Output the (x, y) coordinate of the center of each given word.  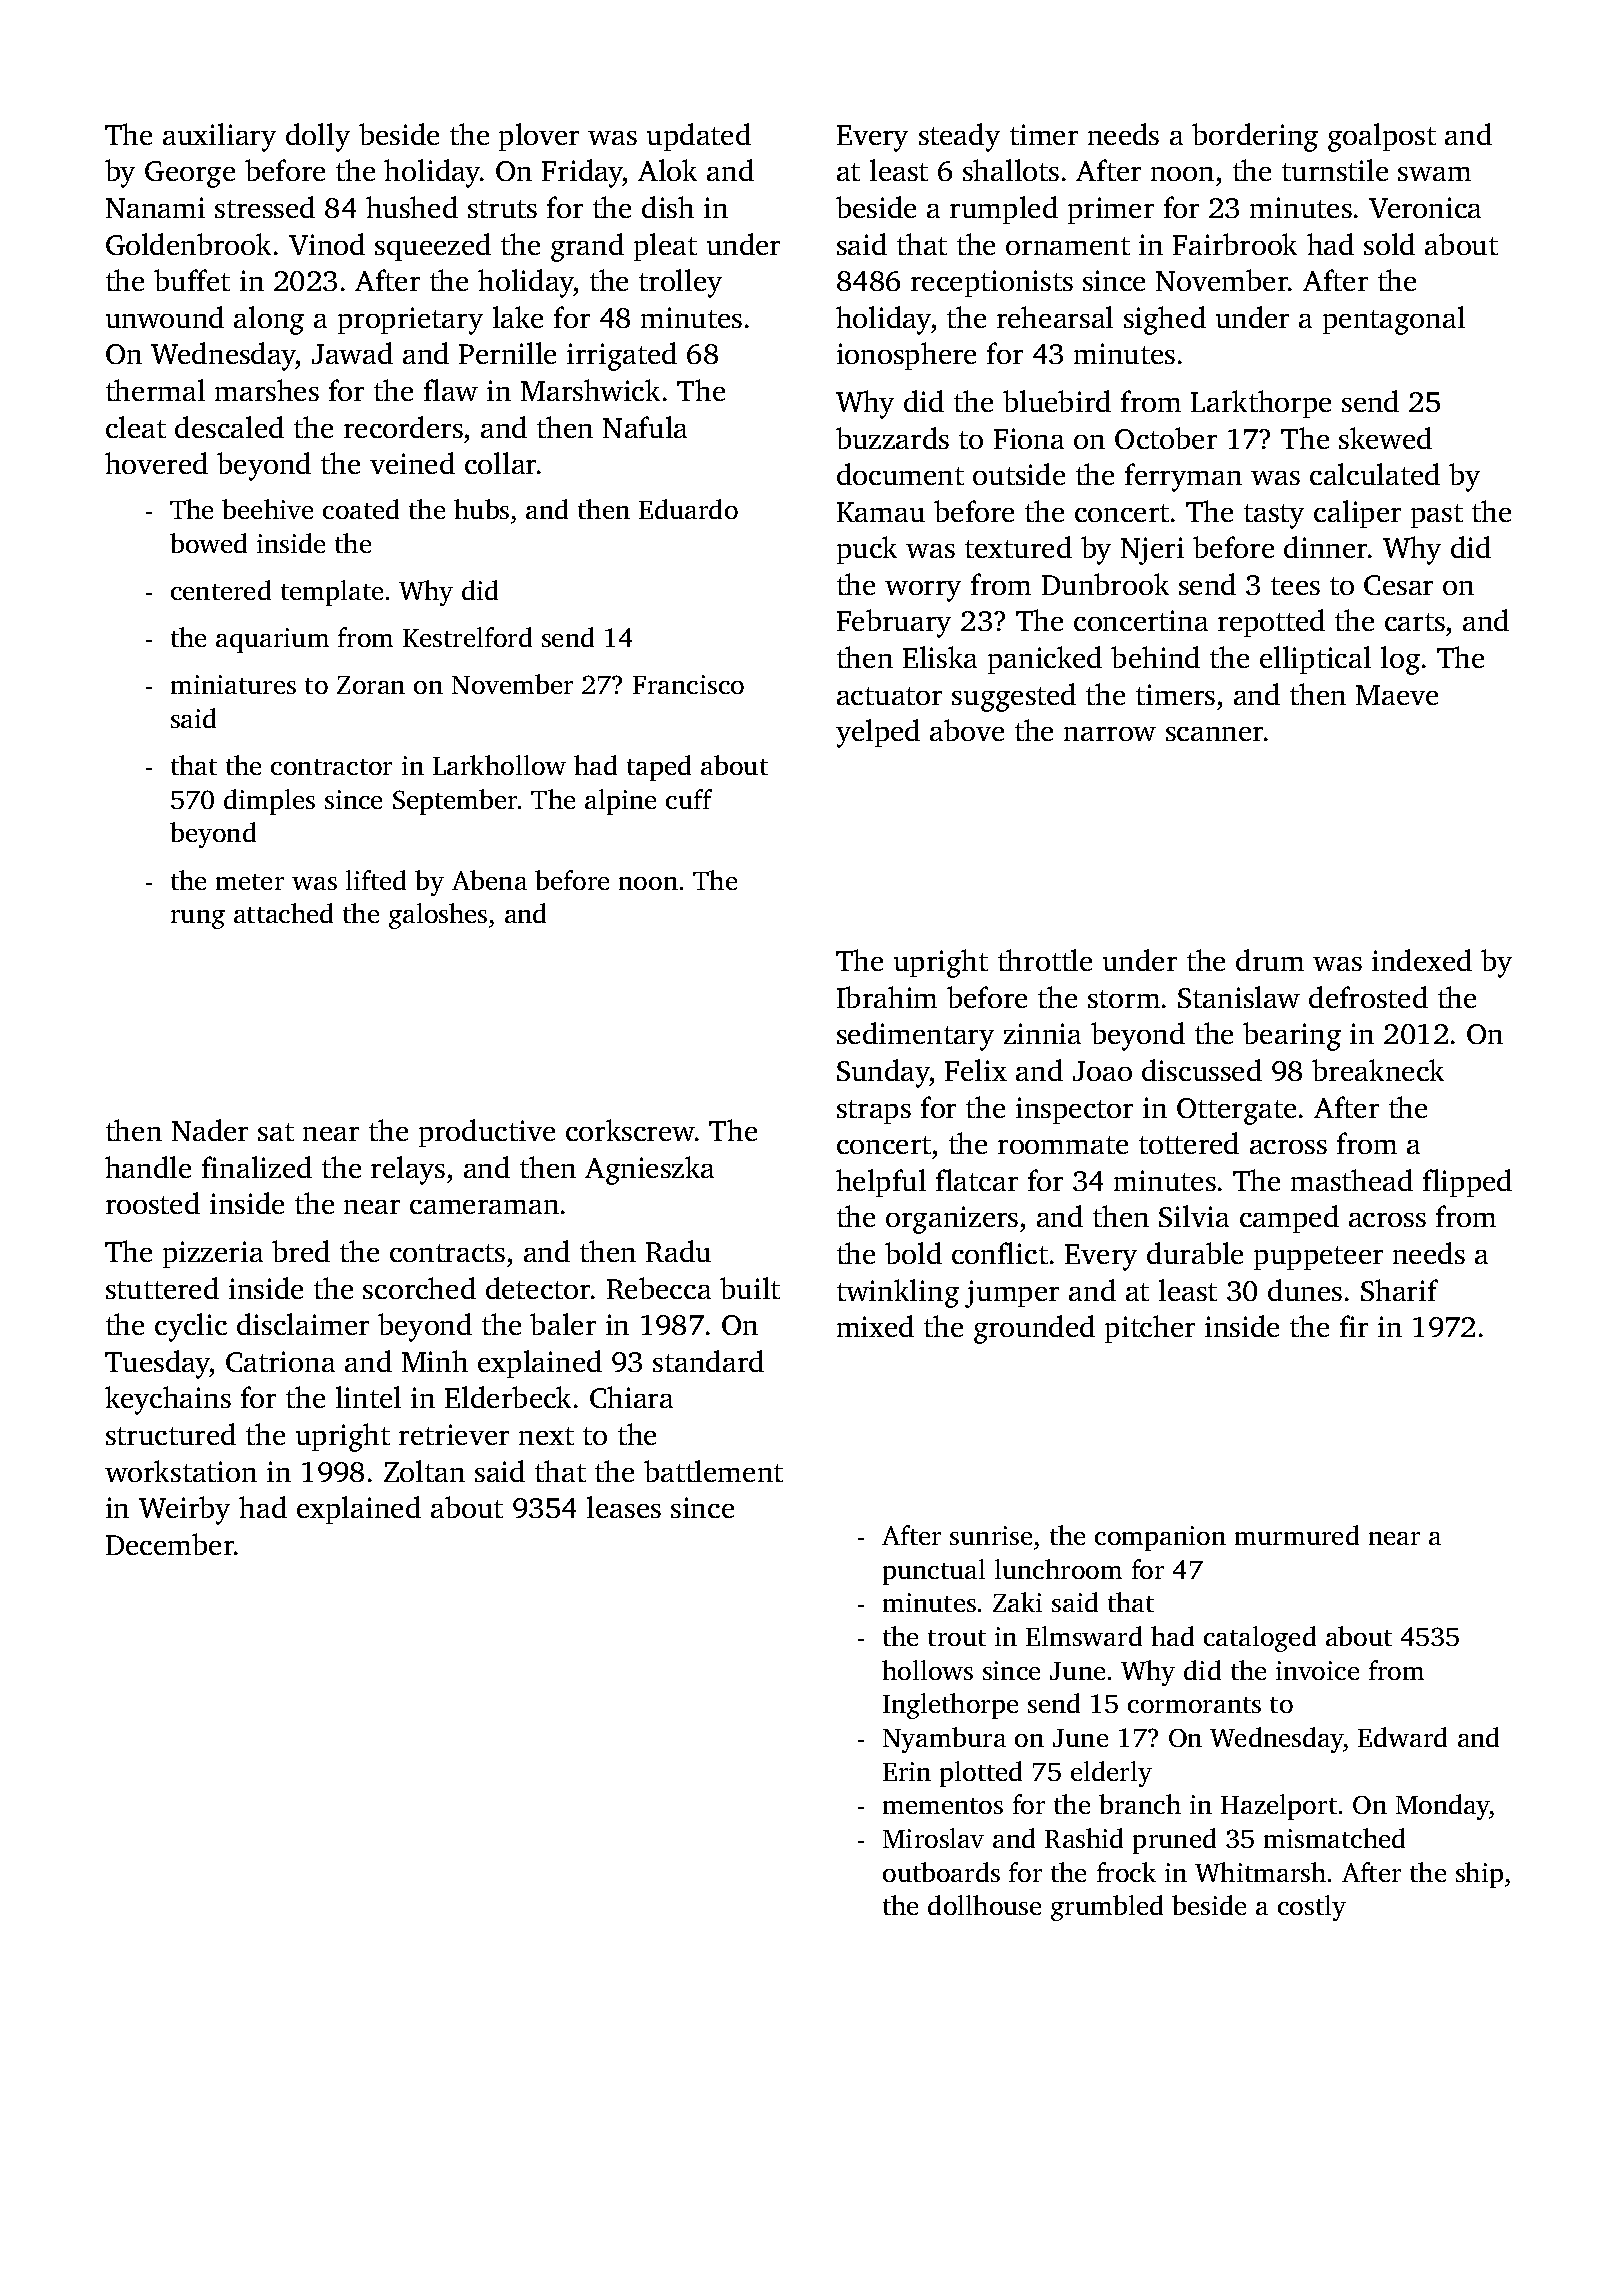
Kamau (881, 512)
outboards (941, 1872)
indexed (1422, 960)
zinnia (1042, 1033)
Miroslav (933, 1838)
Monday (1443, 1807)
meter (250, 882)
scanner (1214, 734)
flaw (451, 390)
